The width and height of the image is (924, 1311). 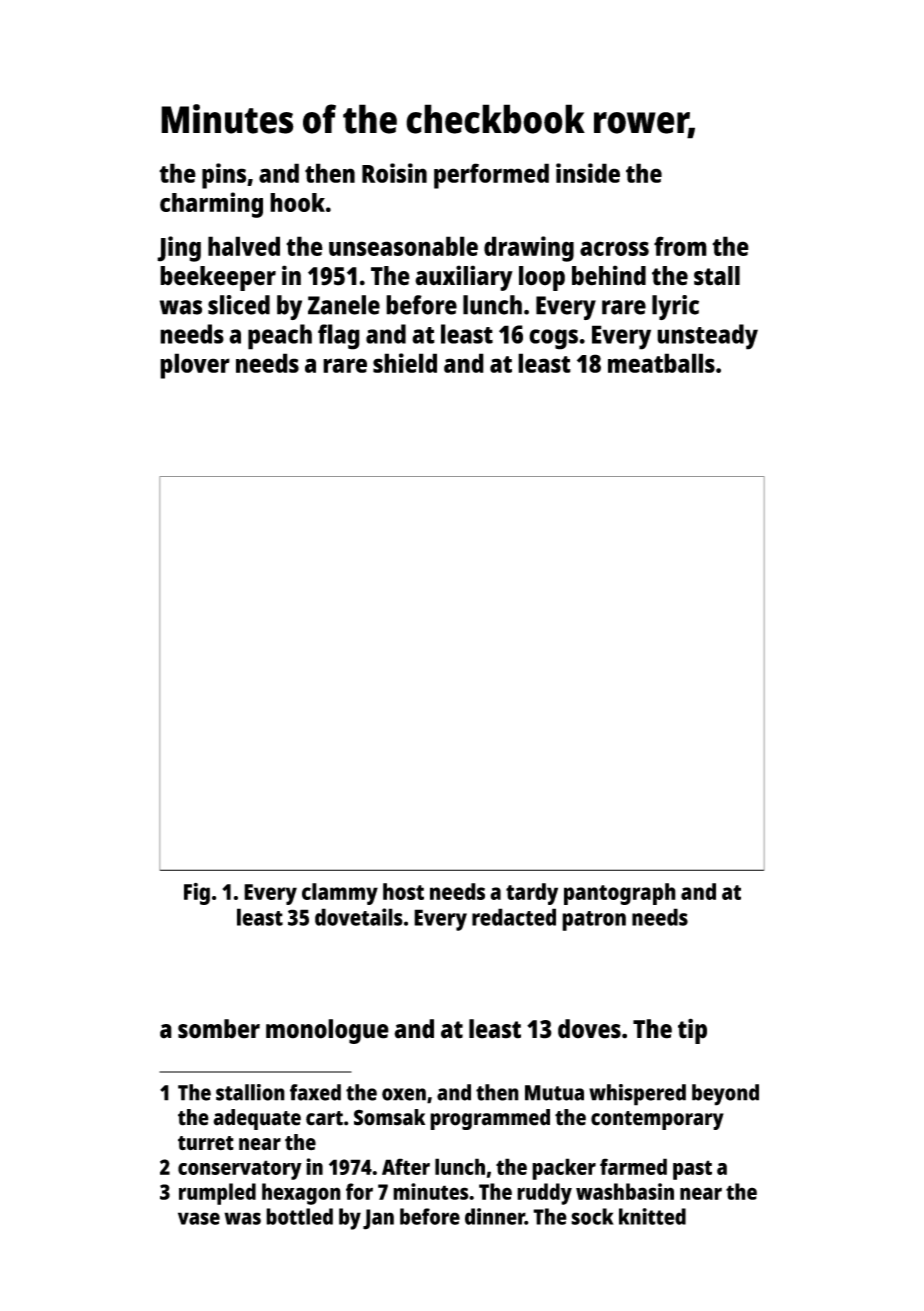 I want to click on performed, so click(x=491, y=176).
